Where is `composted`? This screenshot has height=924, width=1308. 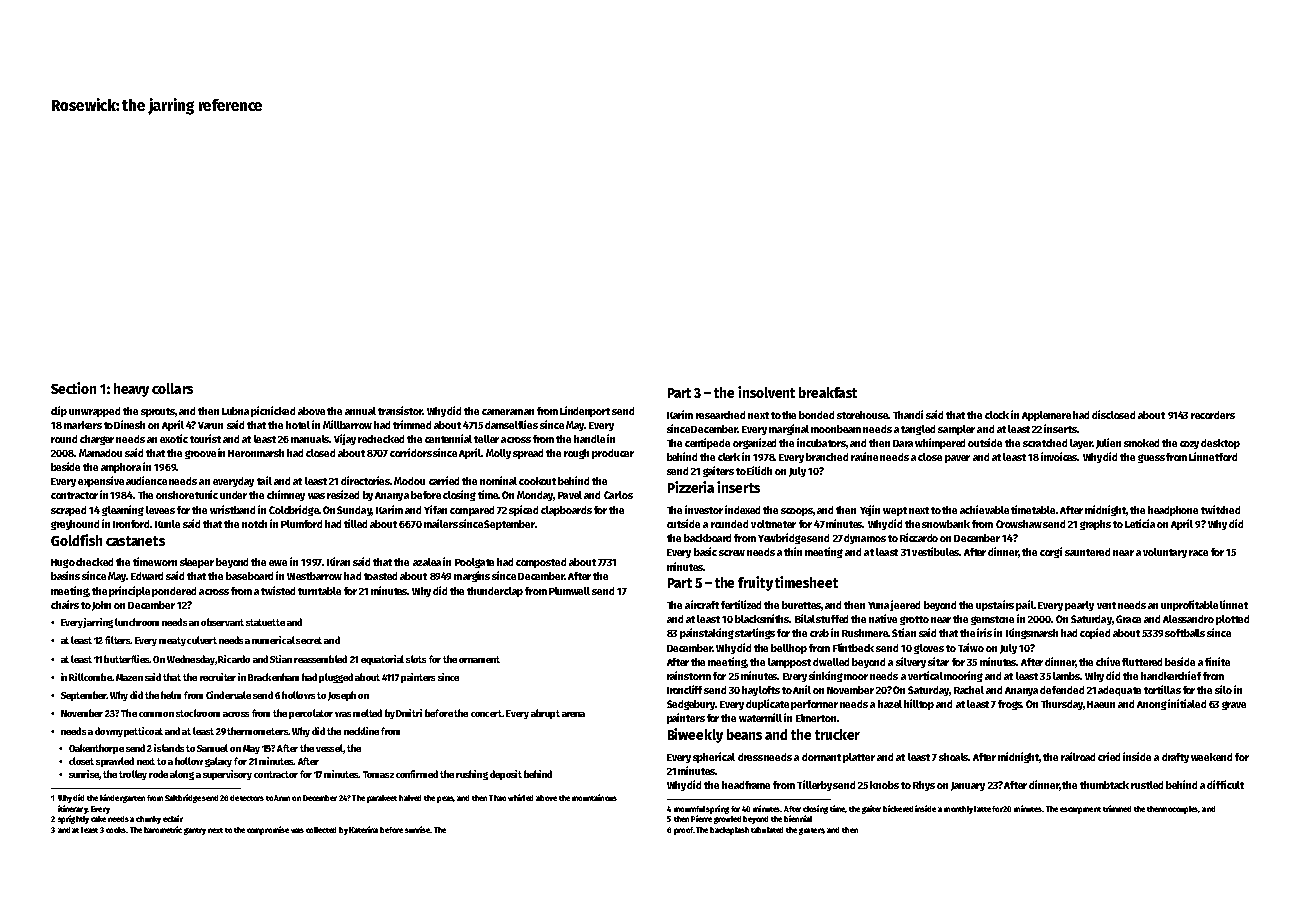
composted is located at coordinates (541, 563).
